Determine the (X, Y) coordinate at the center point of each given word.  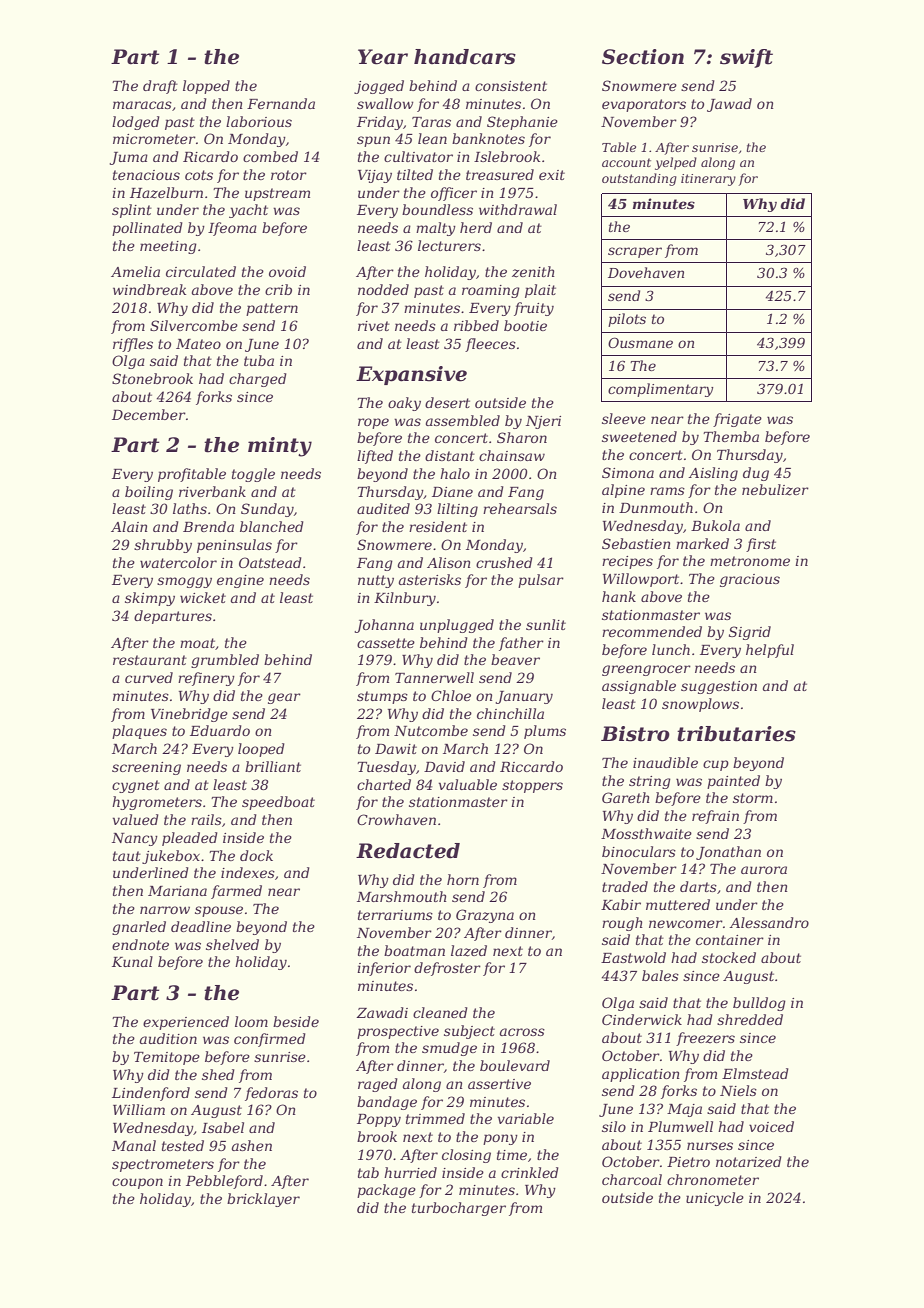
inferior (384, 969)
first (761, 545)
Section (643, 57)
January (524, 697)
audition (168, 1038)
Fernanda (281, 103)
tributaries (736, 734)
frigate (737, 420)
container (730, 940)
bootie (525, 325)
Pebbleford (224, 1182)
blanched (272, 526)
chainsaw (512, 455)
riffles (133, 345)
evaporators (644, 105)
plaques (139, 732)
